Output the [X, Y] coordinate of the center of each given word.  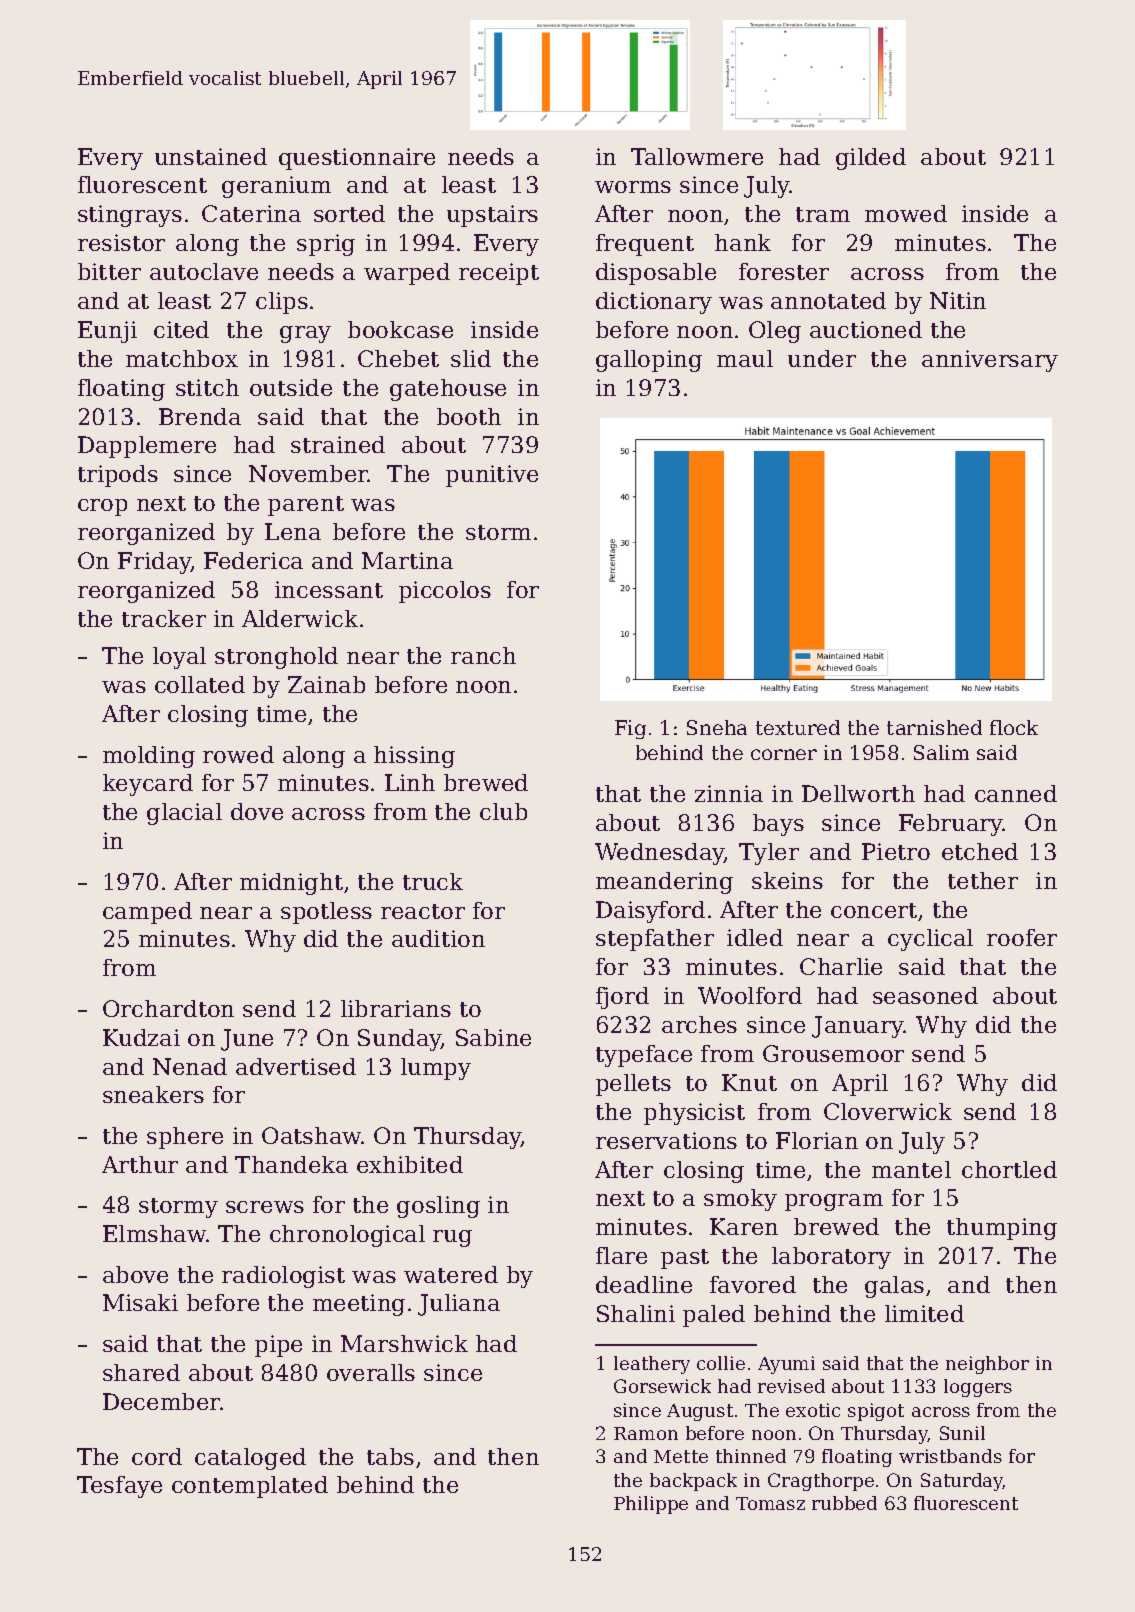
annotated [828, 300]
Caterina [251, 213]
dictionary [654, 303]
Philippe [651, 1505]
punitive [492, 476]
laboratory [831, 1258]
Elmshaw [155, 1233]
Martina [407, 560]
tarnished [934, 727]
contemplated [250, 1487]
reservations [666, 1140]
